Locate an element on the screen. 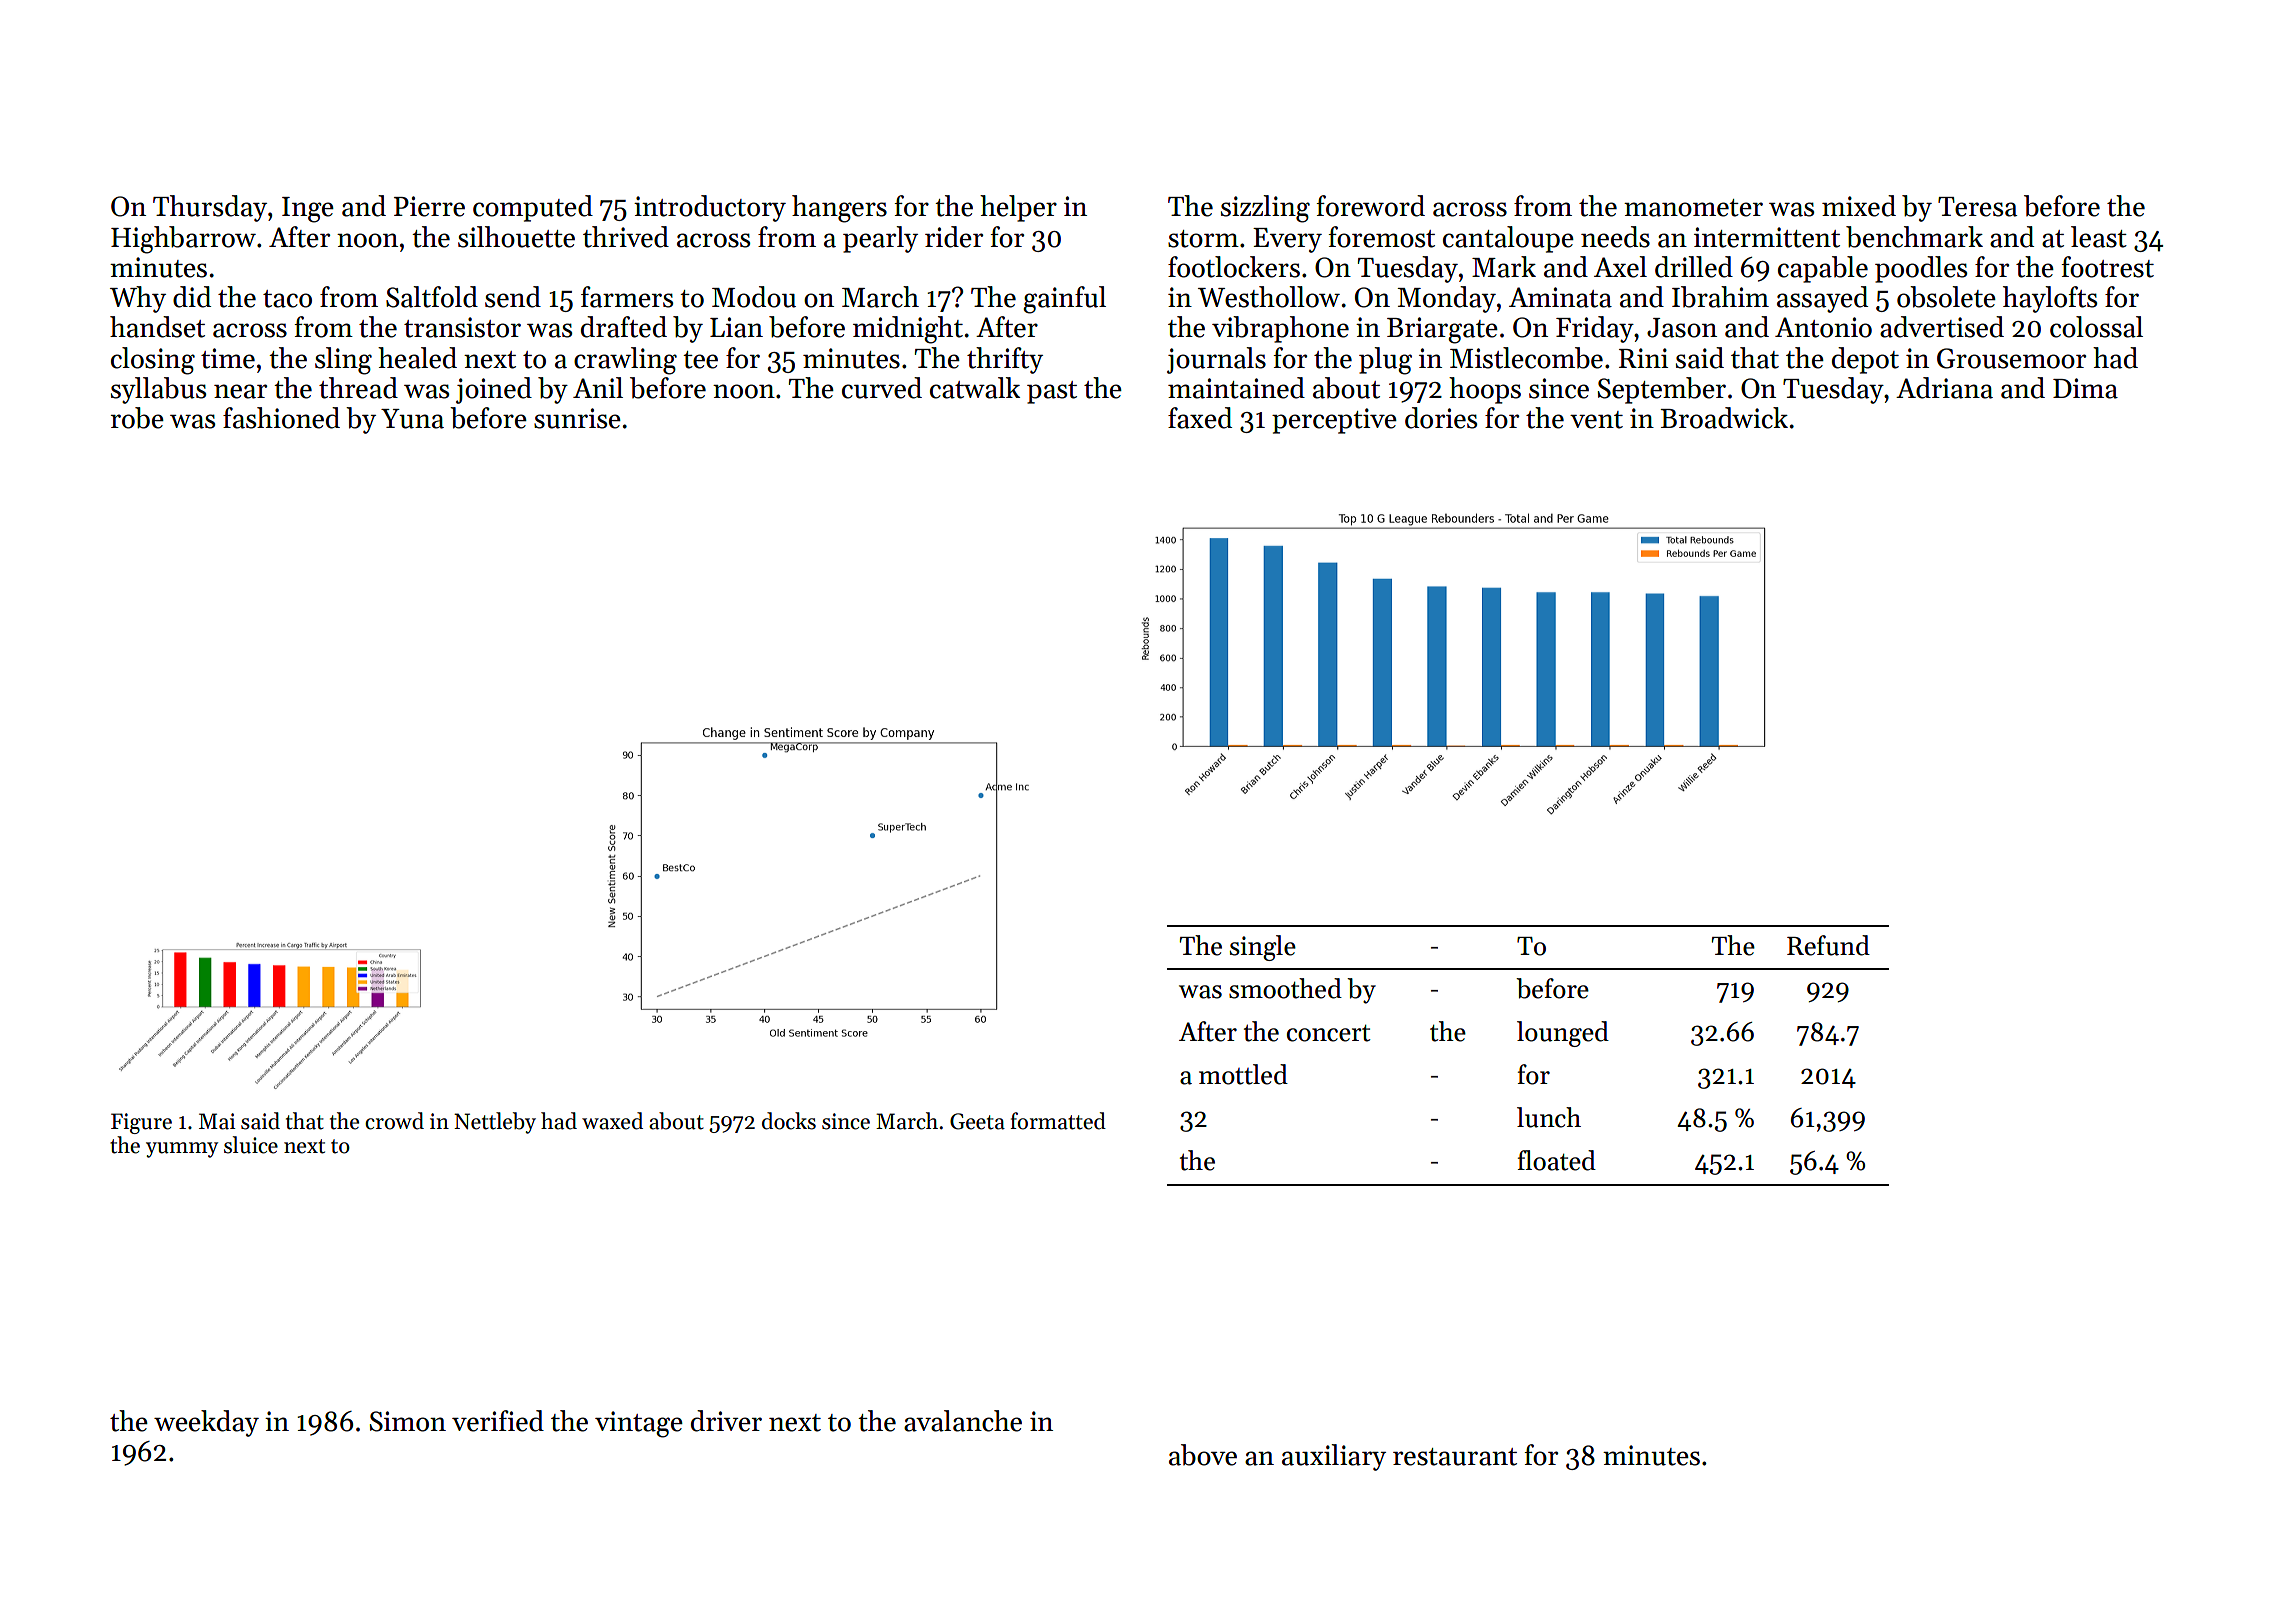 This screenshot has width=2292, height=1620. mixed is located at coordinates (1859, 206).
